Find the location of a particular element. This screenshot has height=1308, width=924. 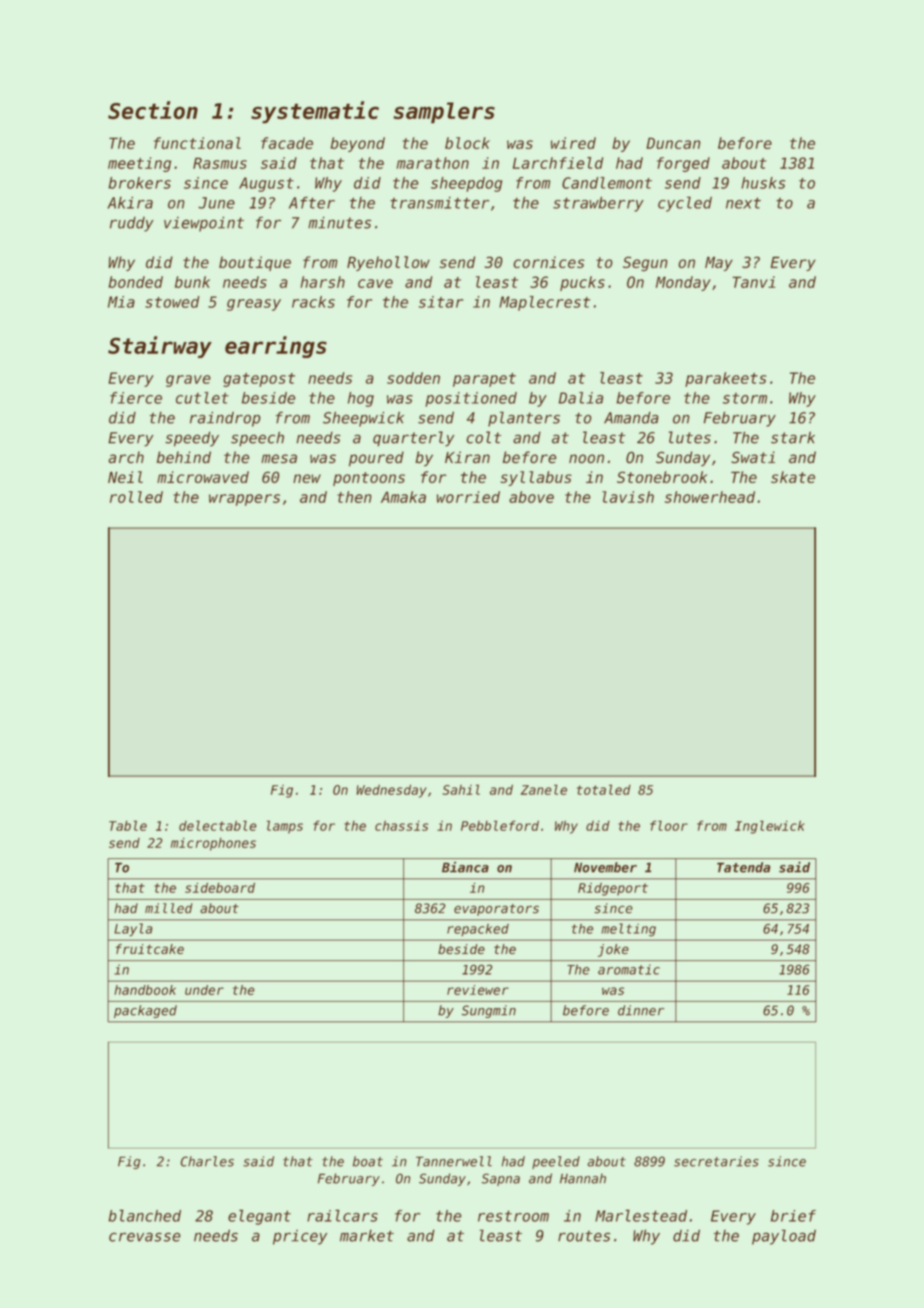

elegant is located at coordinates (259, 1217).
